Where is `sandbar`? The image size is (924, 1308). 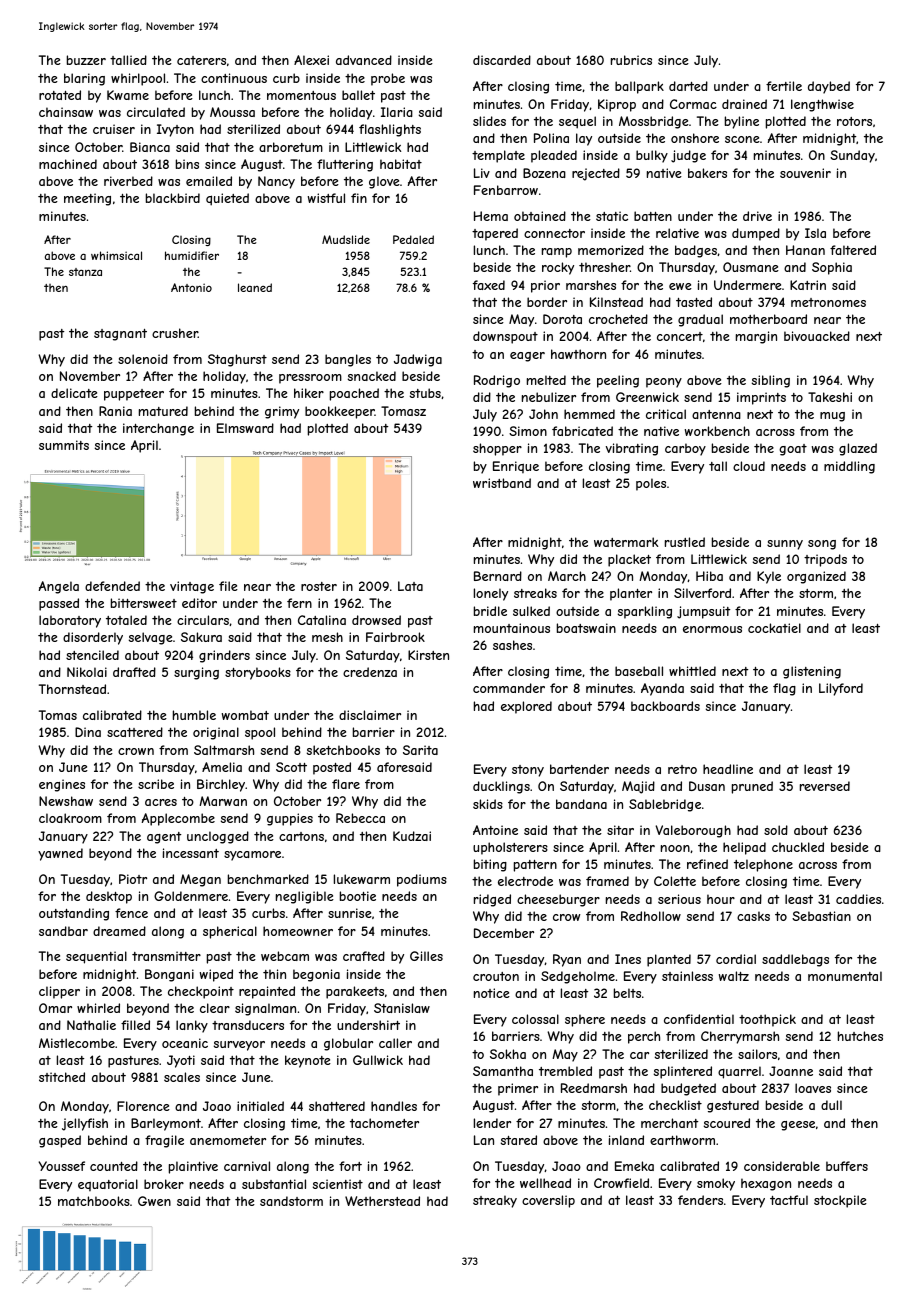 sandbar is located at coordinates (63, 931).
